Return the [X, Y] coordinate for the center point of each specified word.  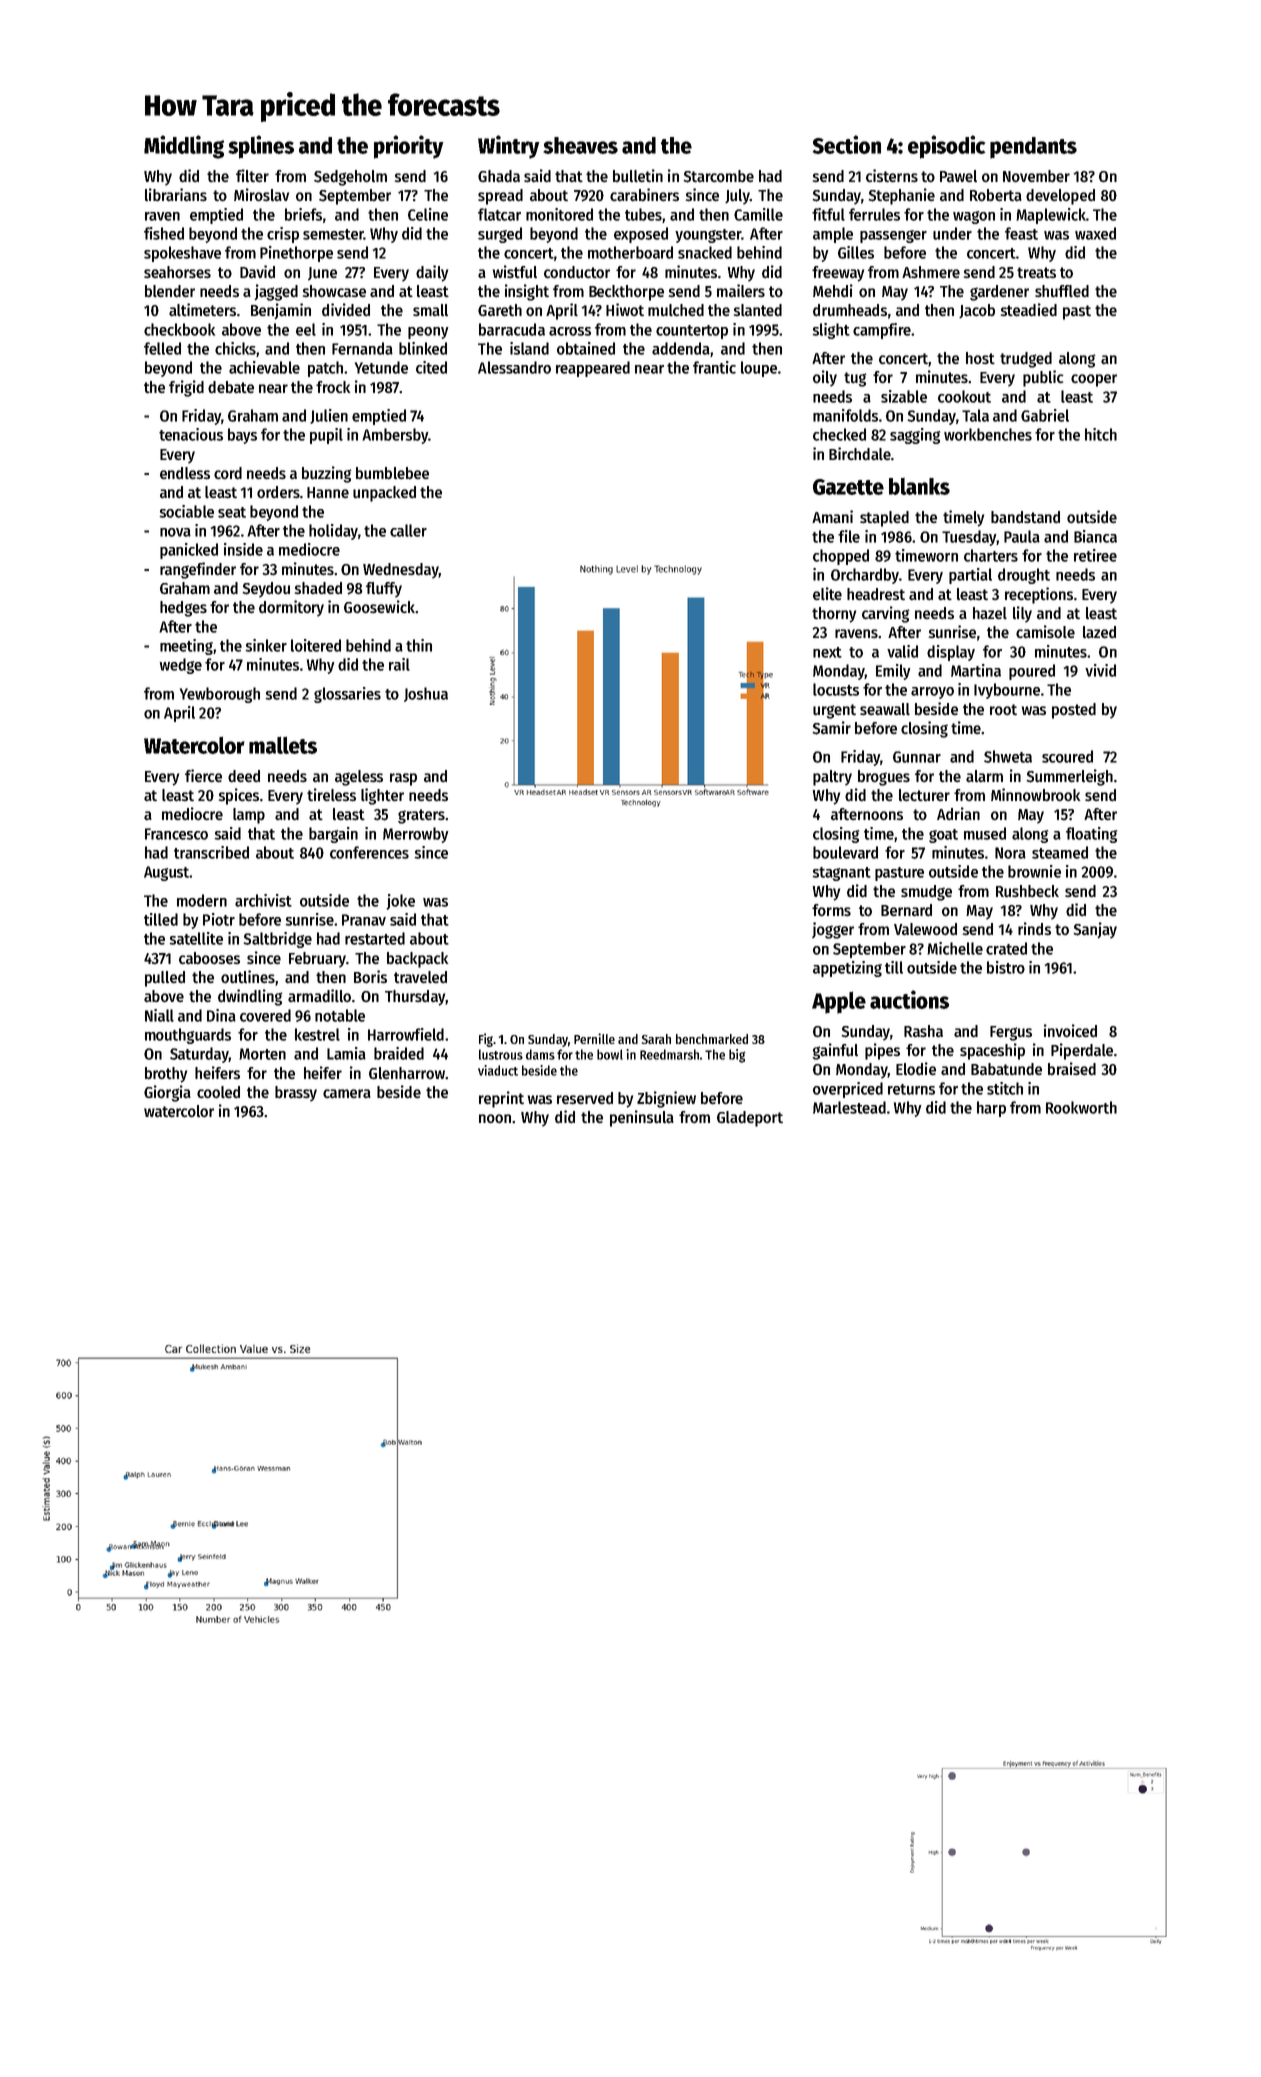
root [1003, 709]
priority [409, 147]
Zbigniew [666, 1099]
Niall [159, 1015]
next [827, 652]
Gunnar [917, 757]
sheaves [580, 145]
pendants [1033, 148]
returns [911, 1089]
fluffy [384, 590]
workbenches [988, 434]
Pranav [364, 920]
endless [185, 473]
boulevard [845, 852]
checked [839, 434]
